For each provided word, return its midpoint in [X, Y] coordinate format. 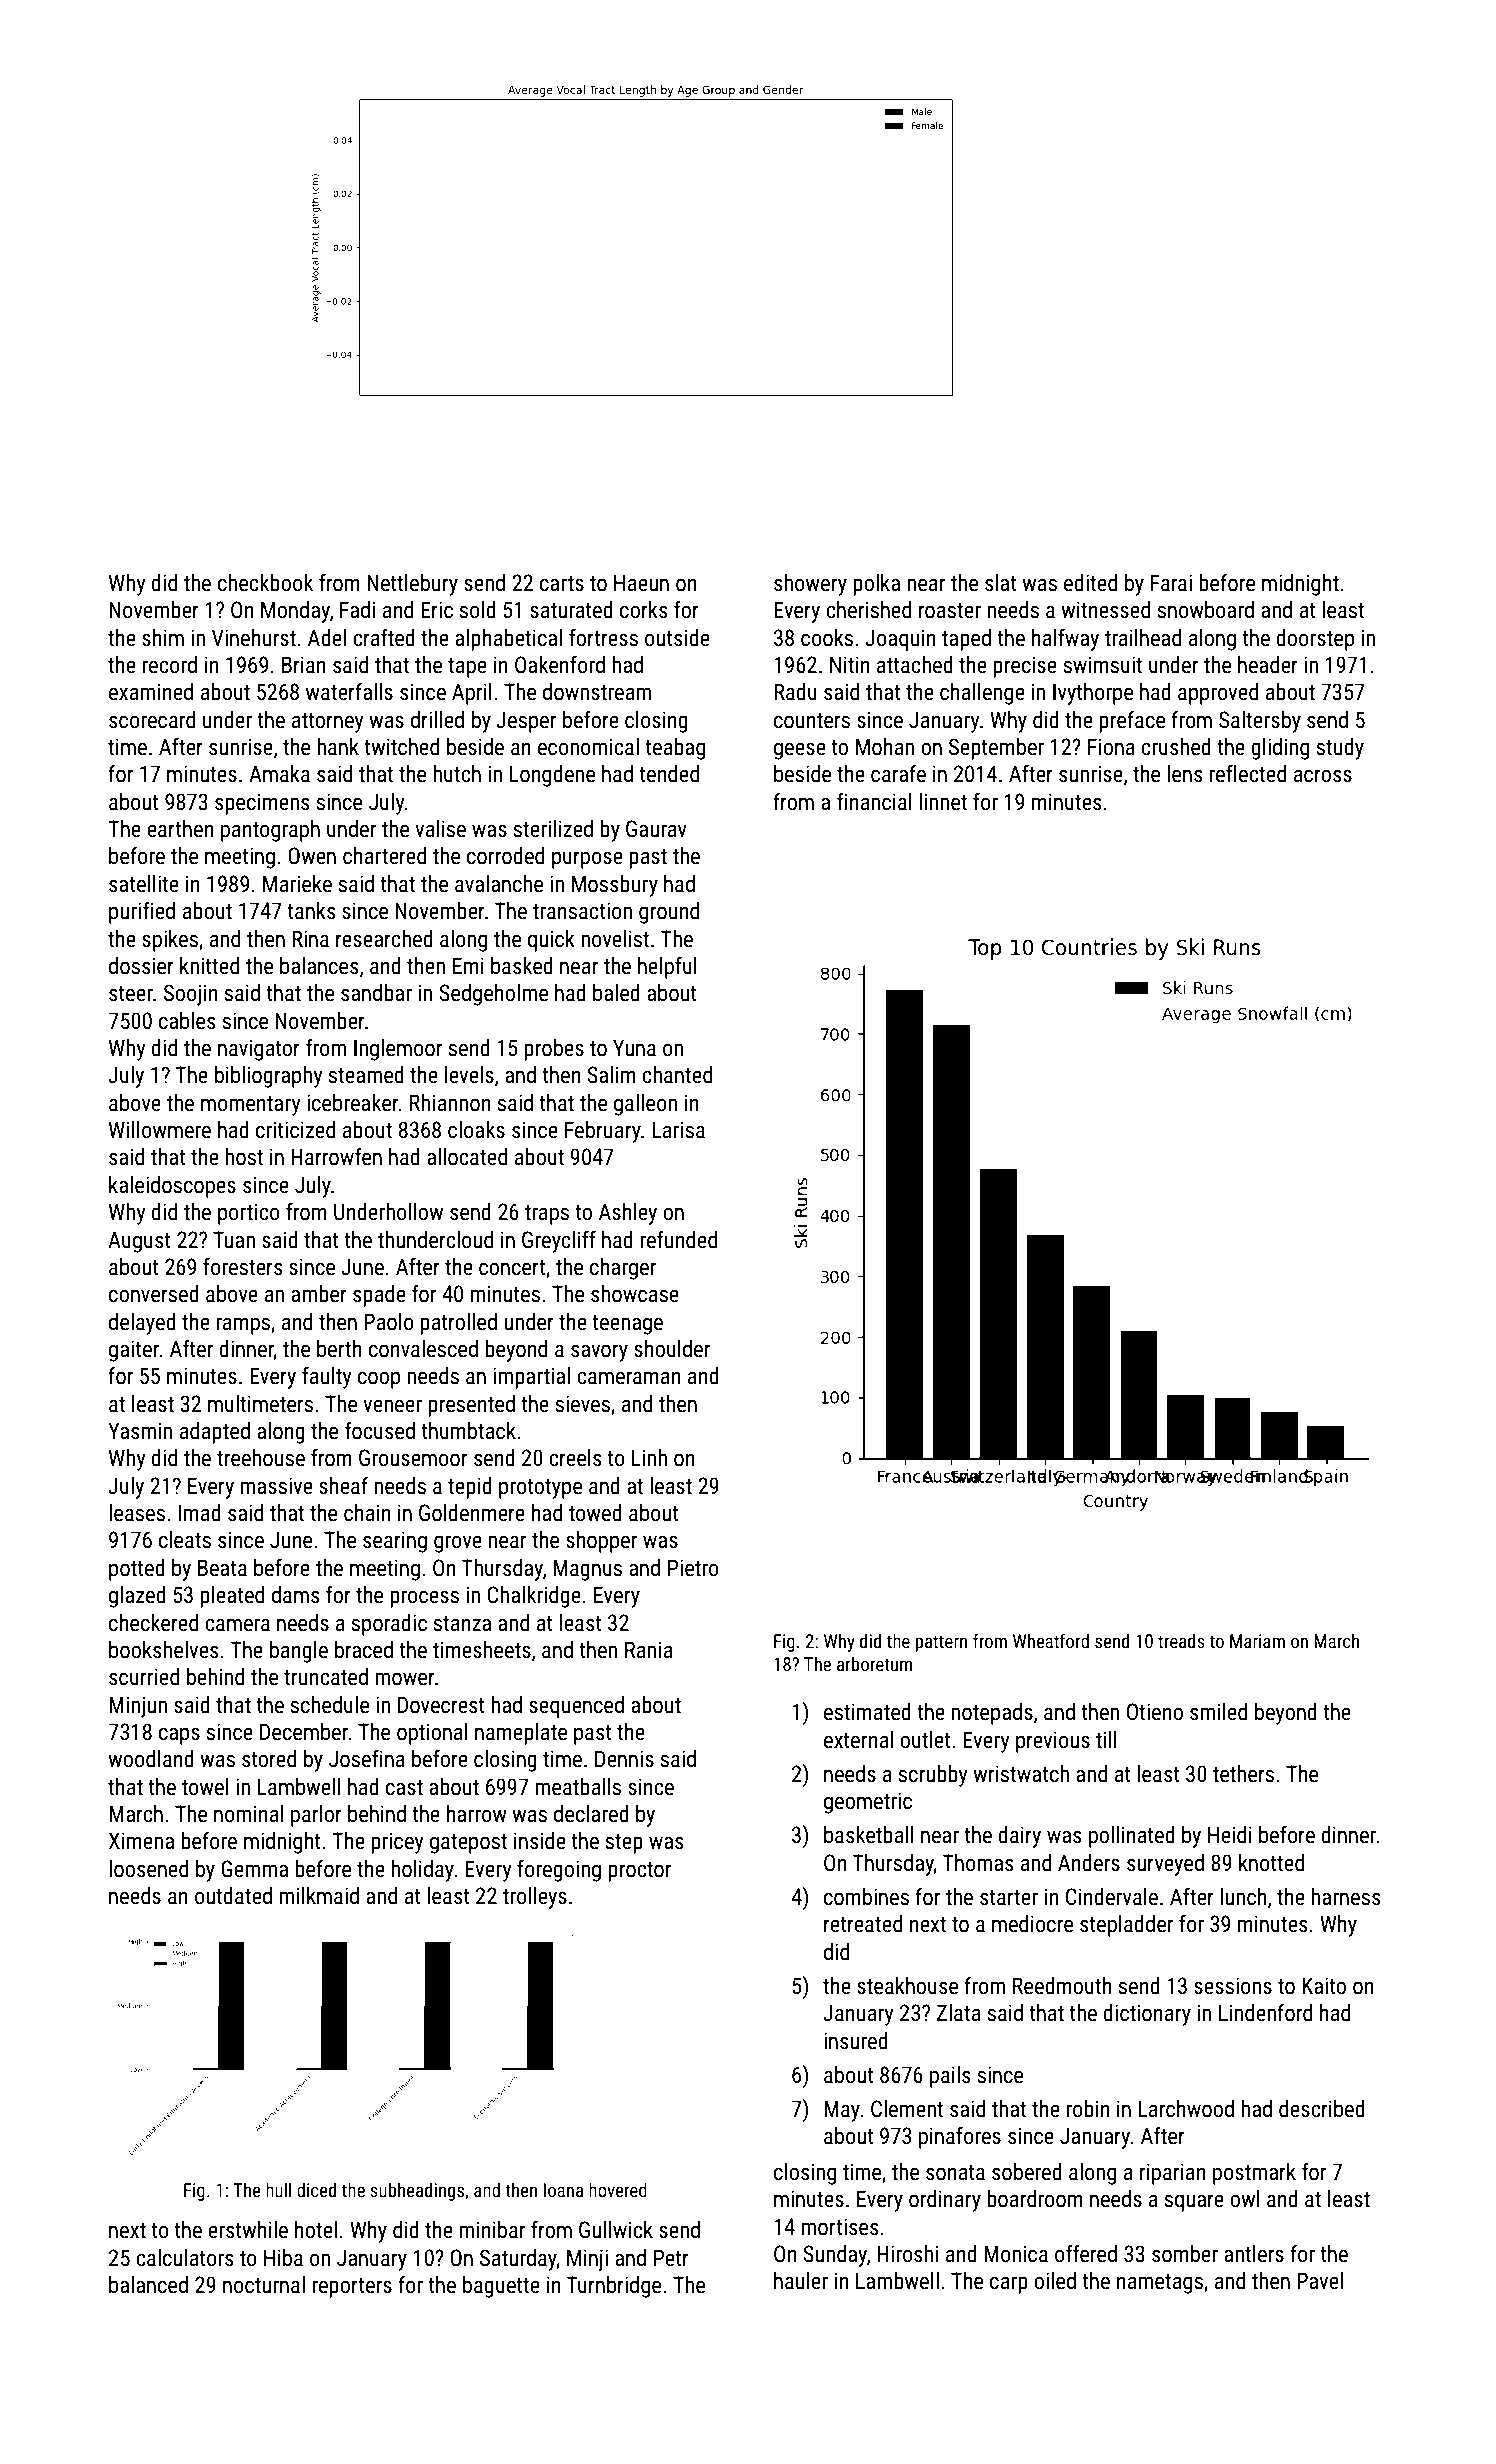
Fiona [1111, 747]
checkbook [265, 583]
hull [278, 2189]
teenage [627, 1325]
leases [137, 1513]
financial [874, 802]
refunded [678, 1240]
